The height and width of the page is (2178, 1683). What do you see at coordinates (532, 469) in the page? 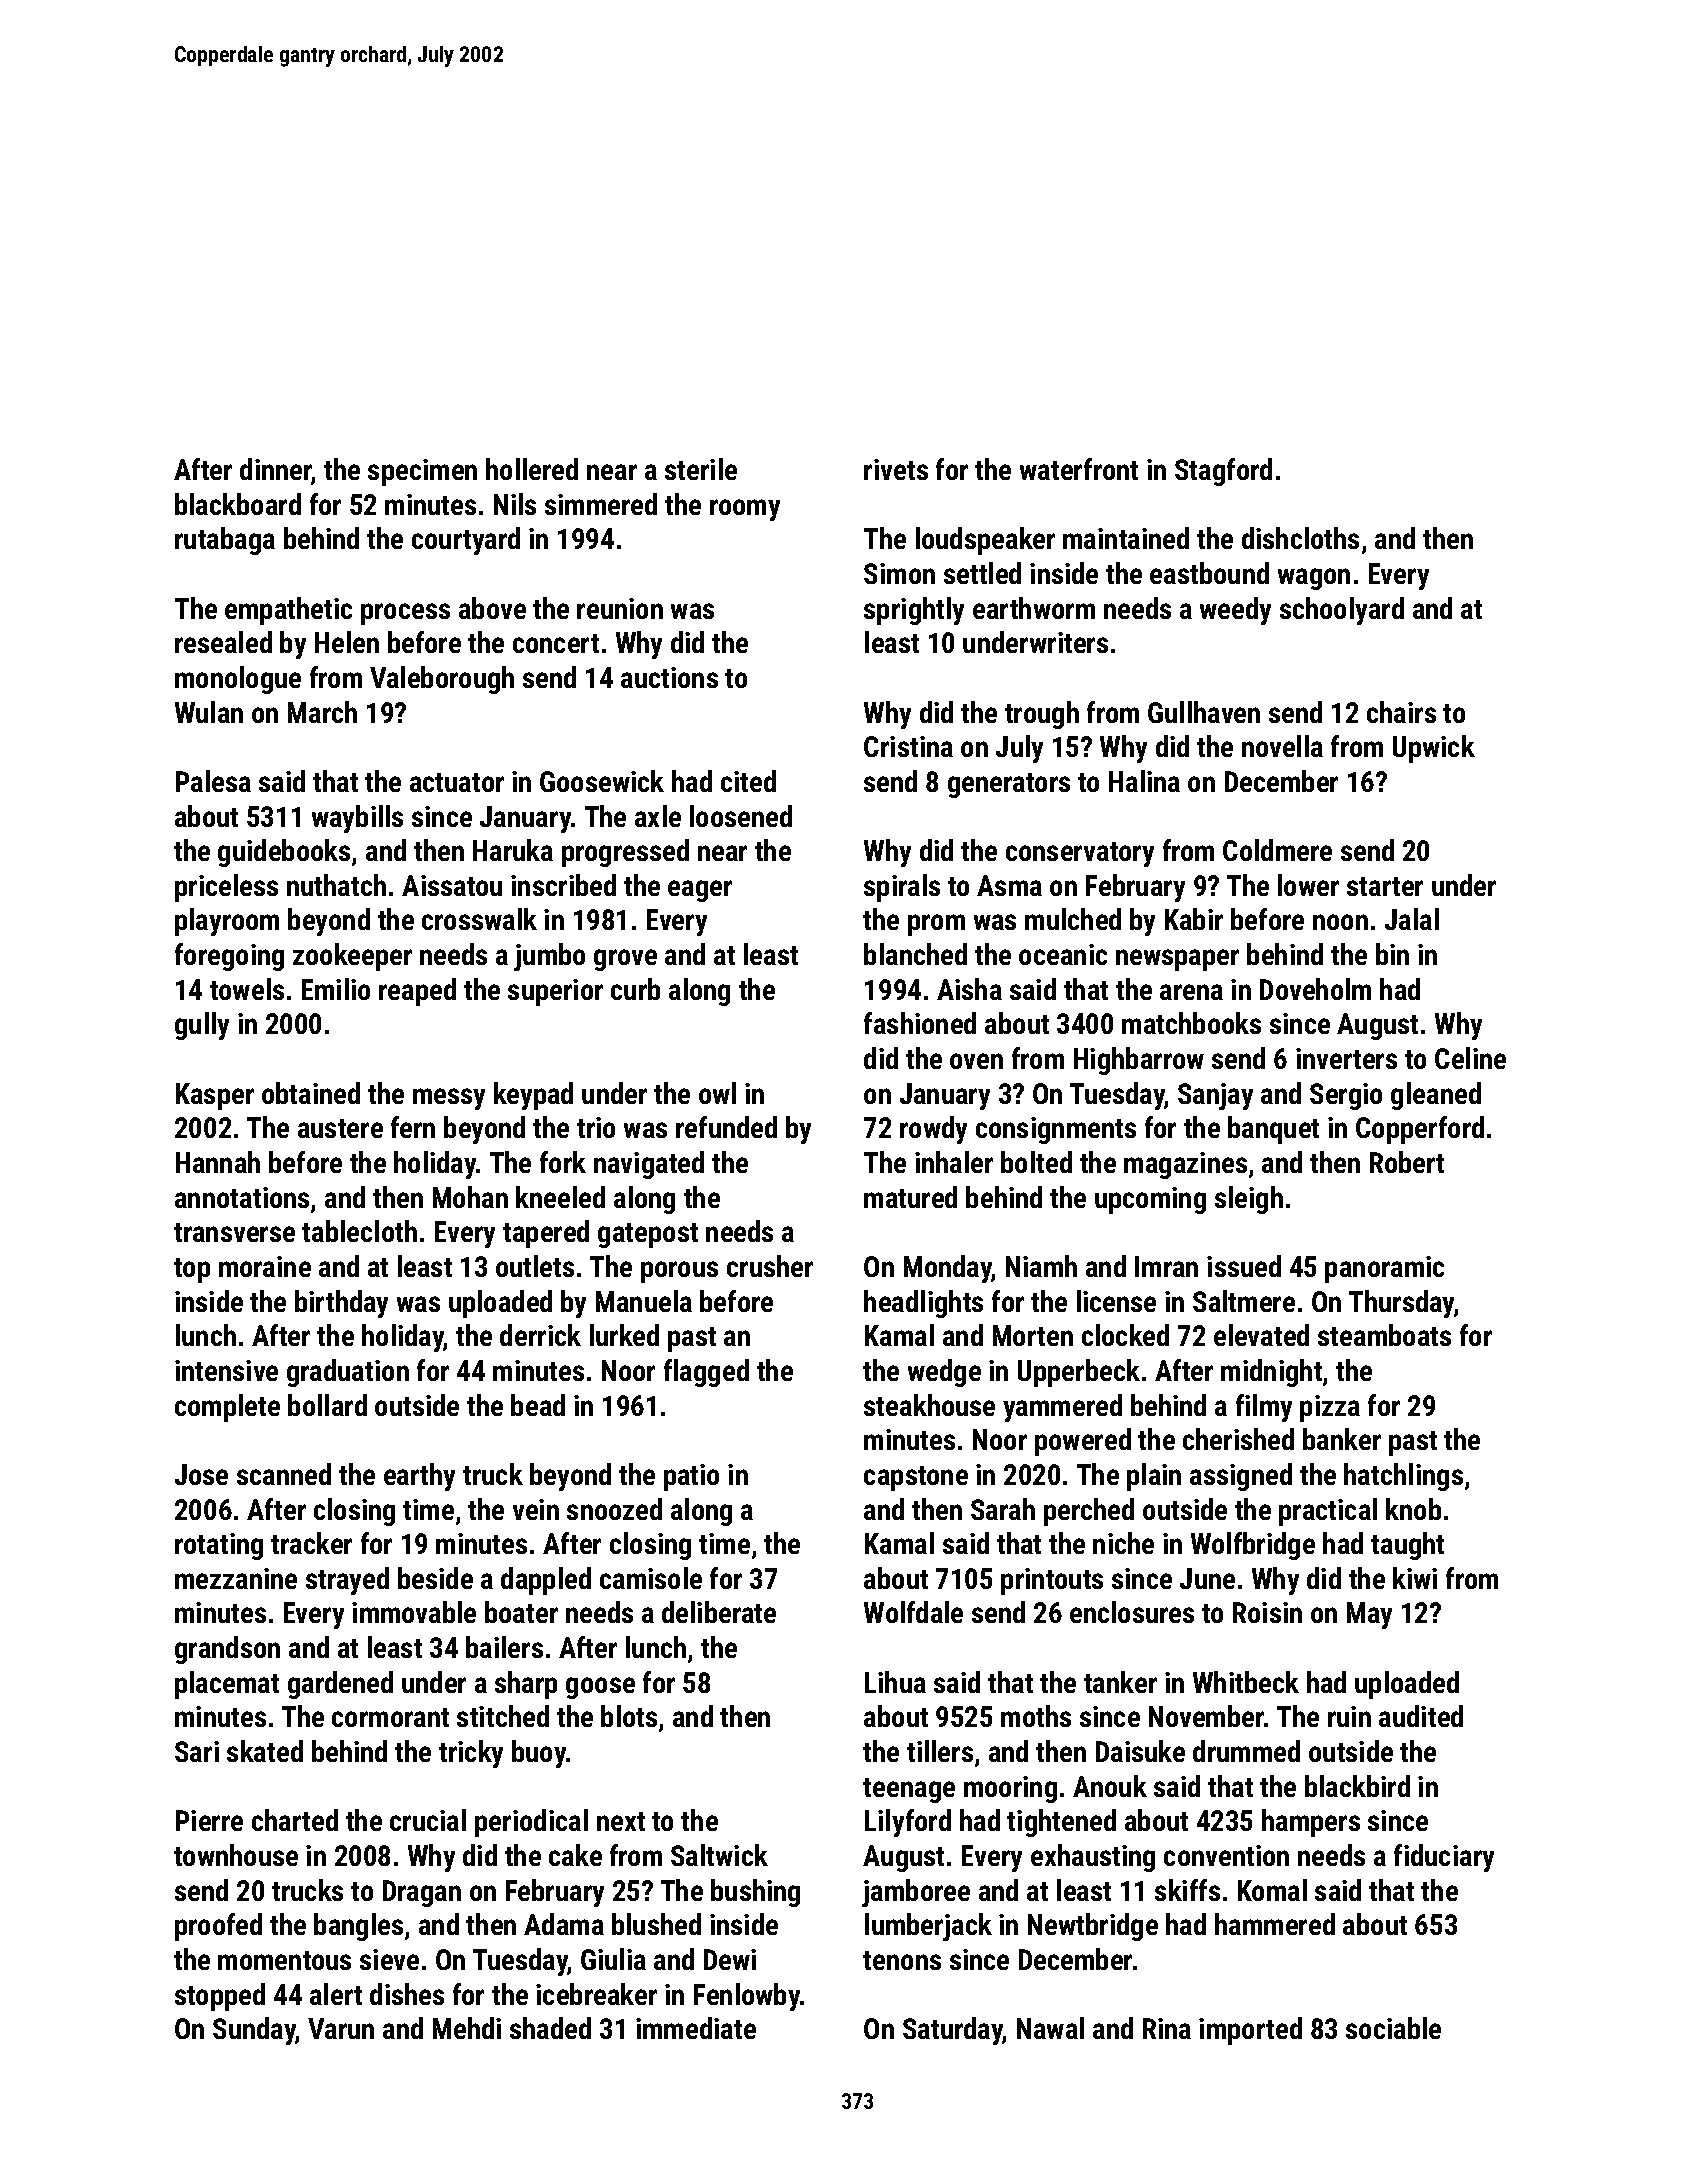
I see `hollered` at bounding box center [532, 469].
